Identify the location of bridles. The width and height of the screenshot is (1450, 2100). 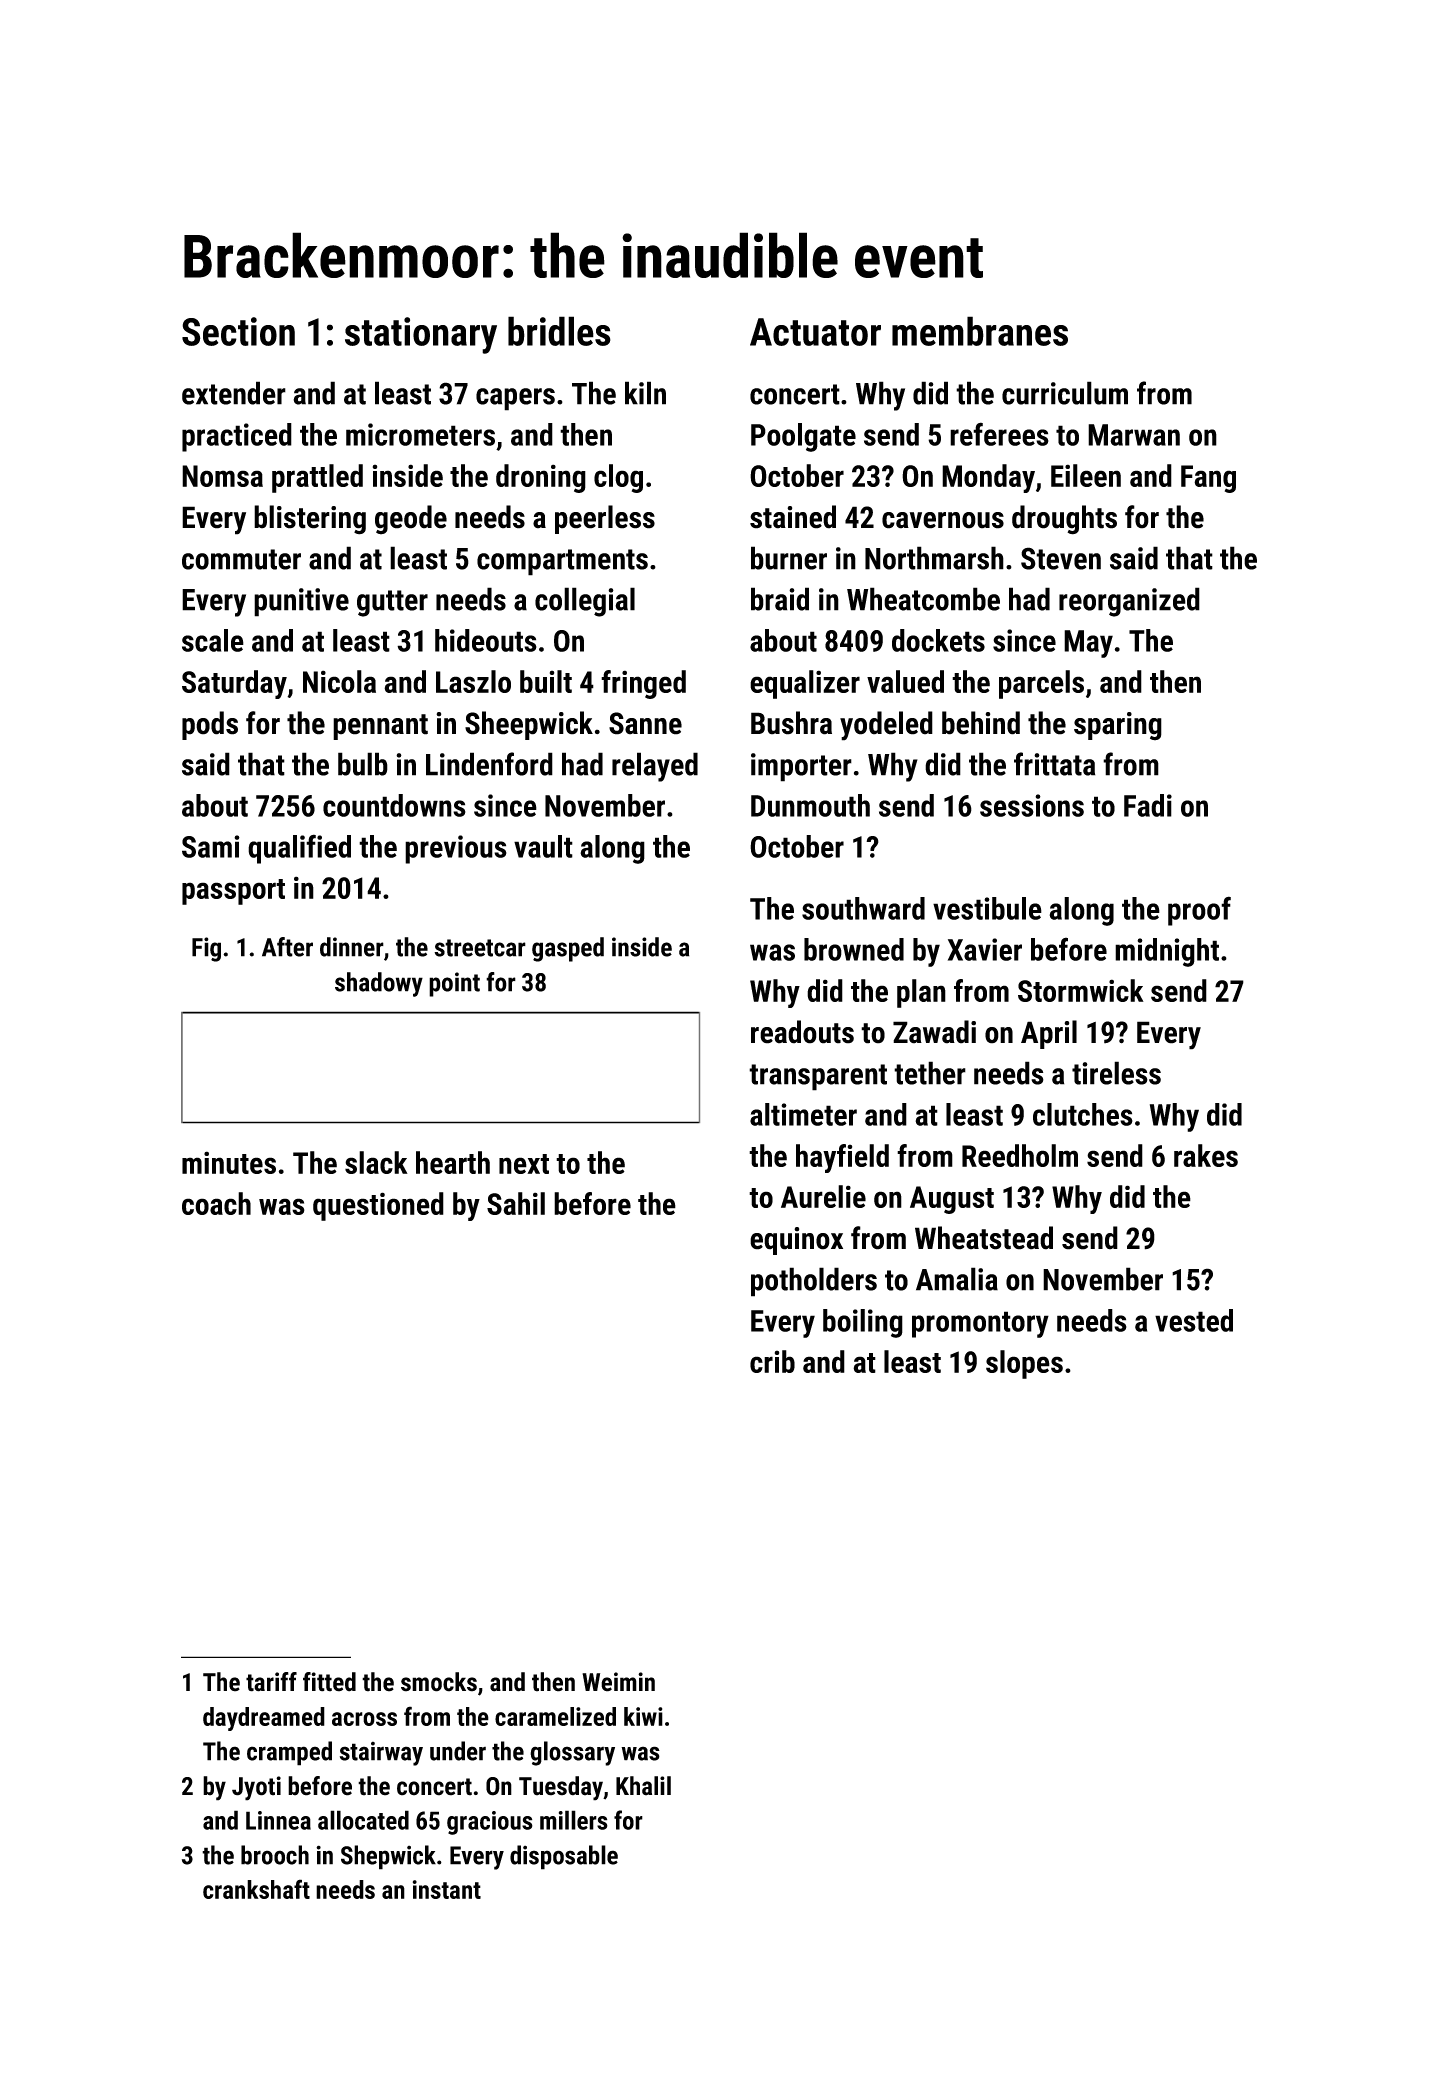
(559, 331).
